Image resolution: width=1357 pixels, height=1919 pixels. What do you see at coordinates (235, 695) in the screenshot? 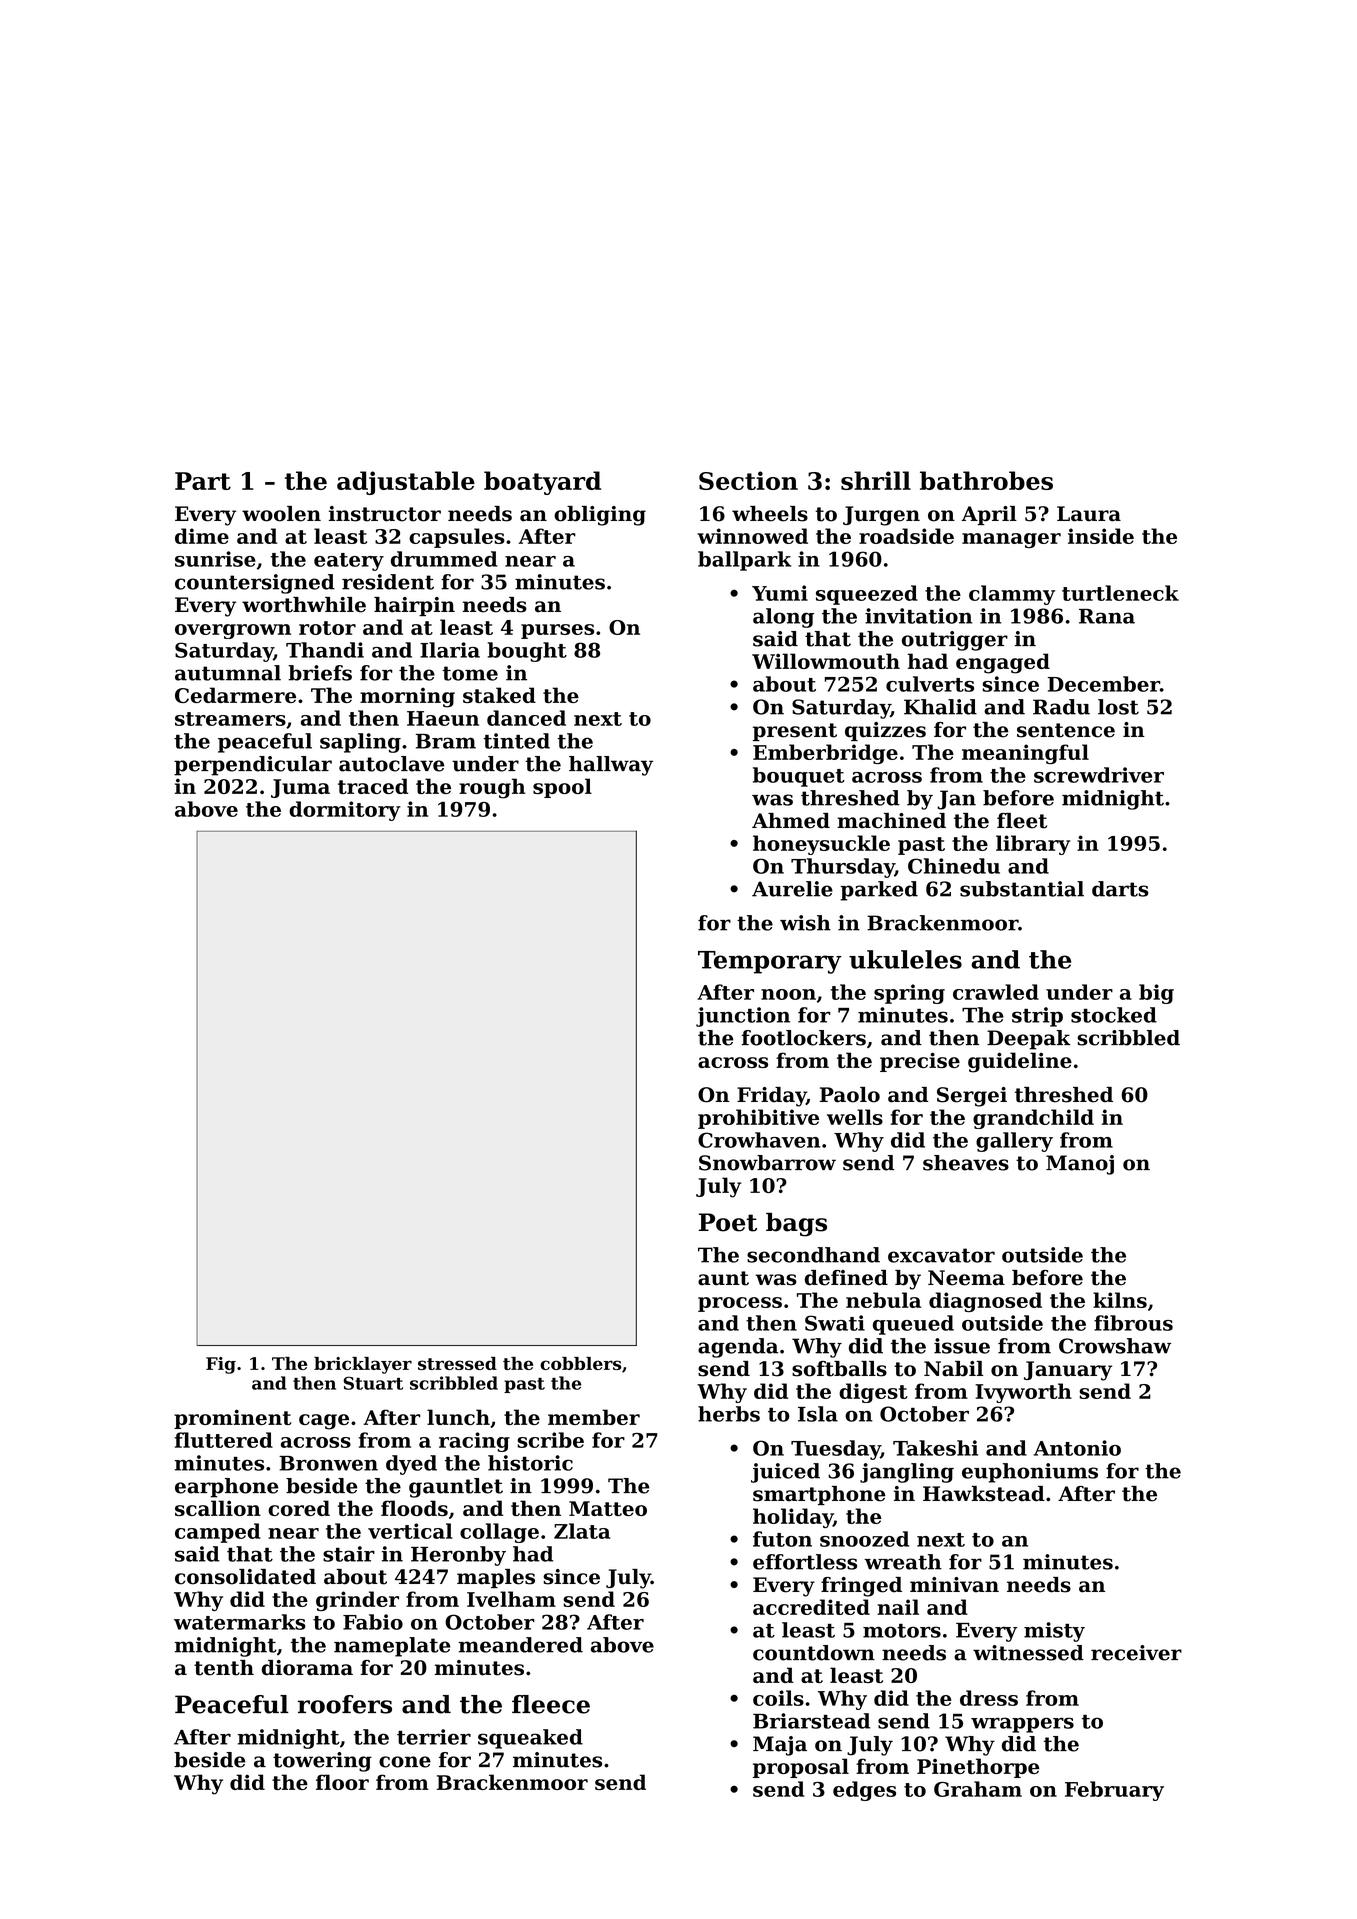
I see `Cedarmere` at bounding box center [235, 695].
